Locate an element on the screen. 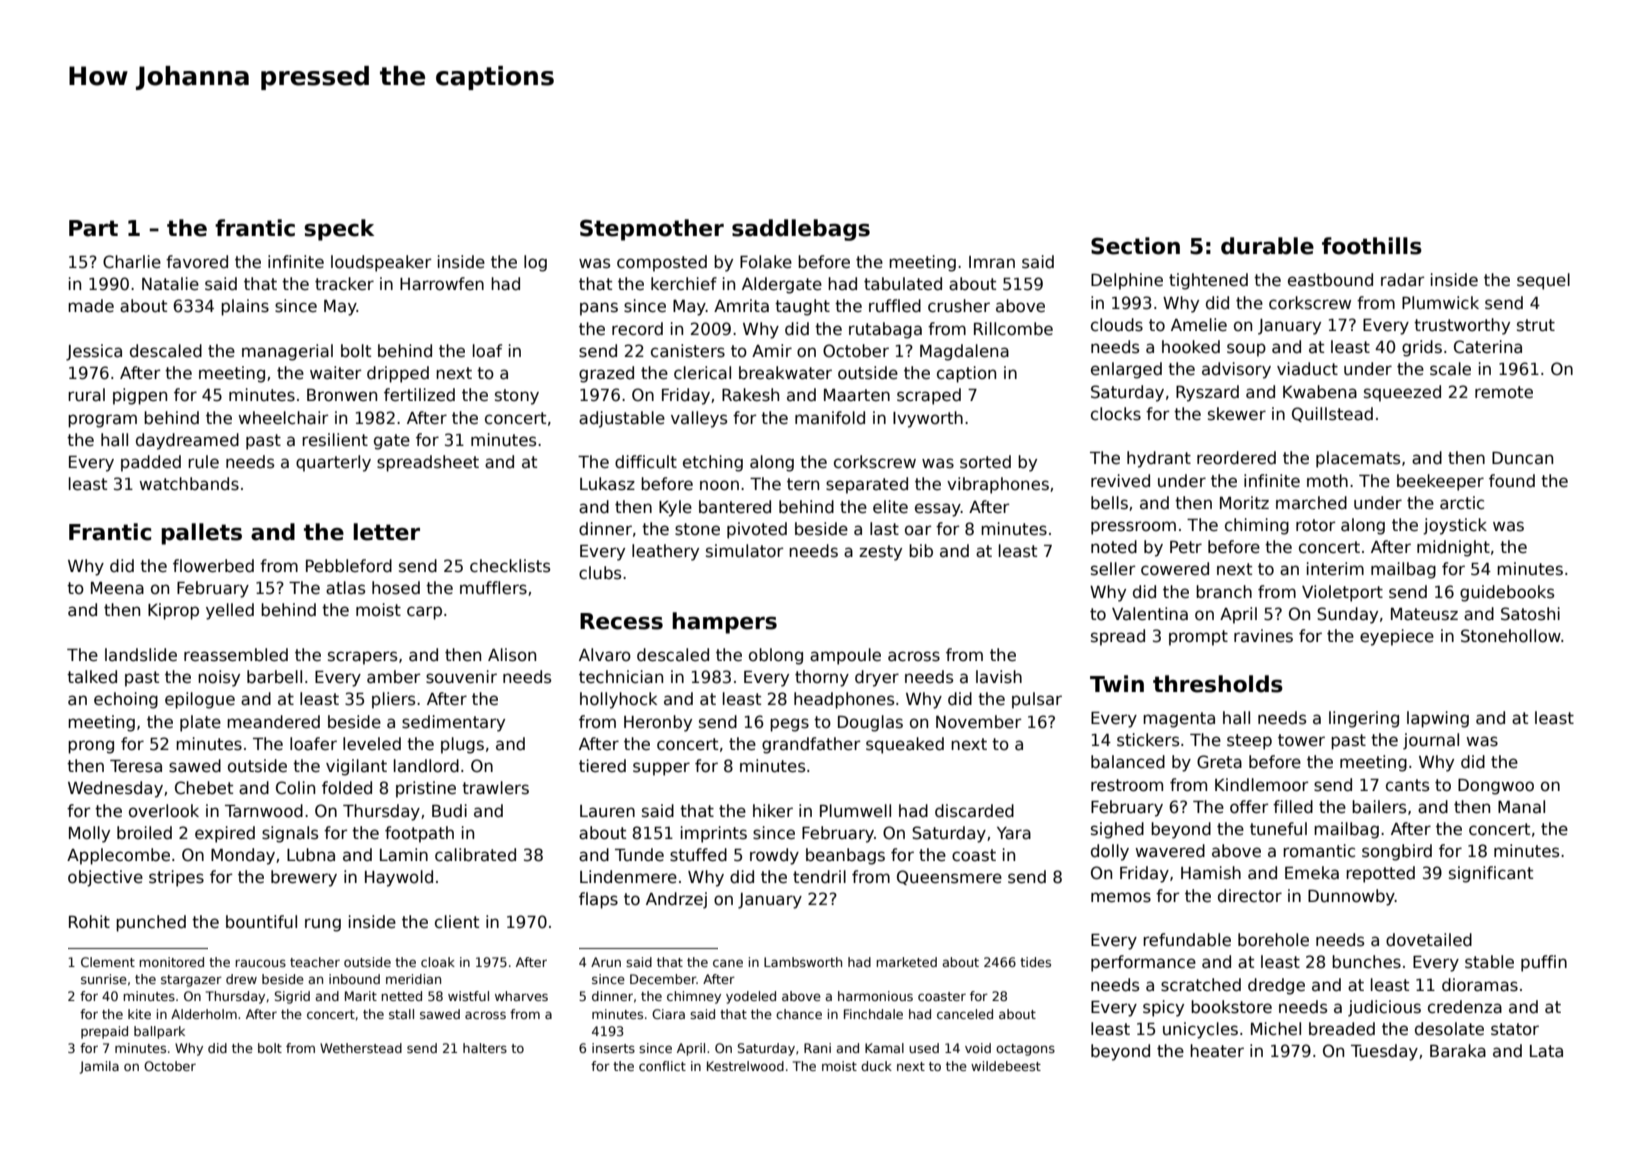  Lata is located at coordinates (1546, 1051).
